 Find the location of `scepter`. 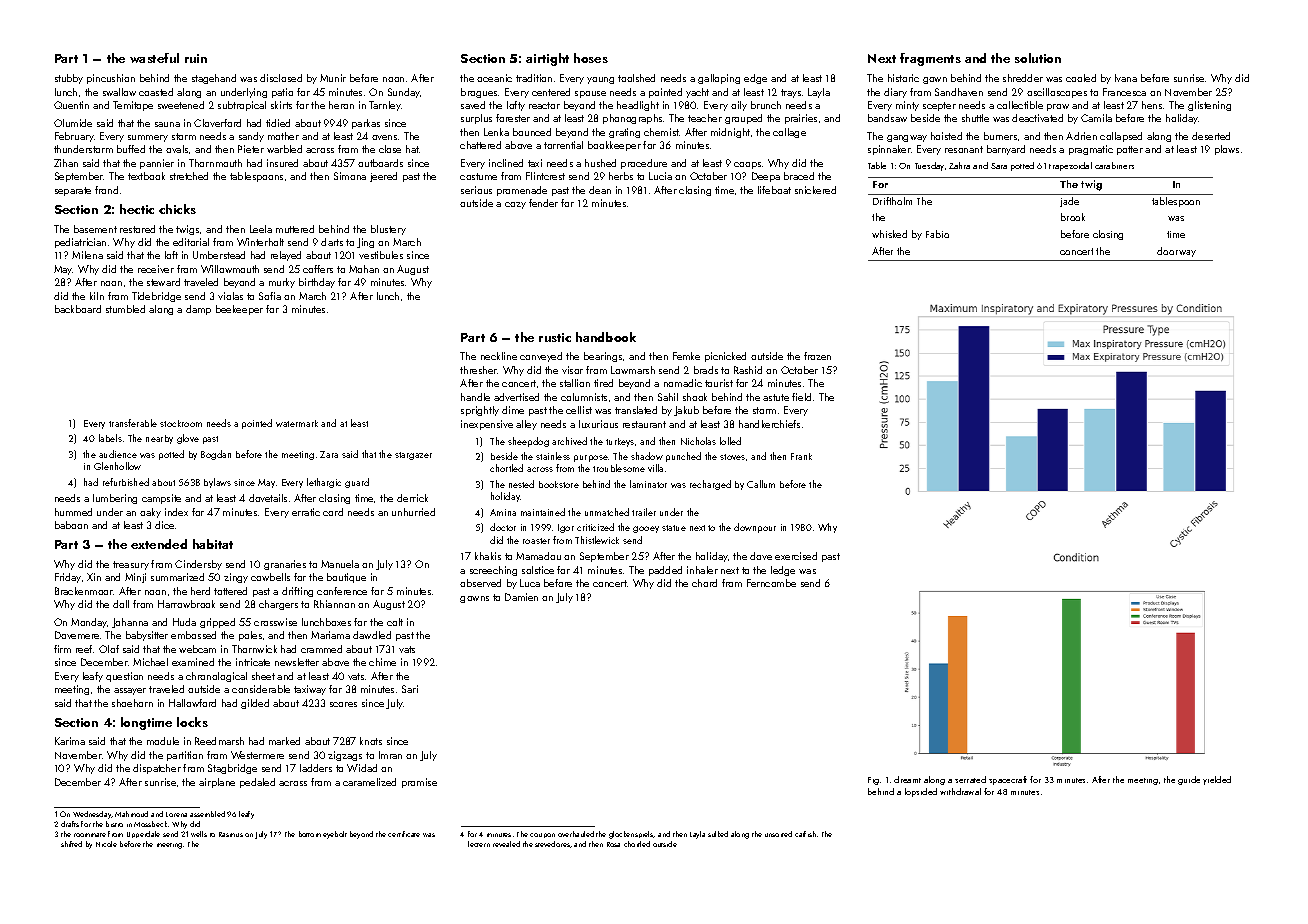

scepter is located at coordinates (939, 106).
